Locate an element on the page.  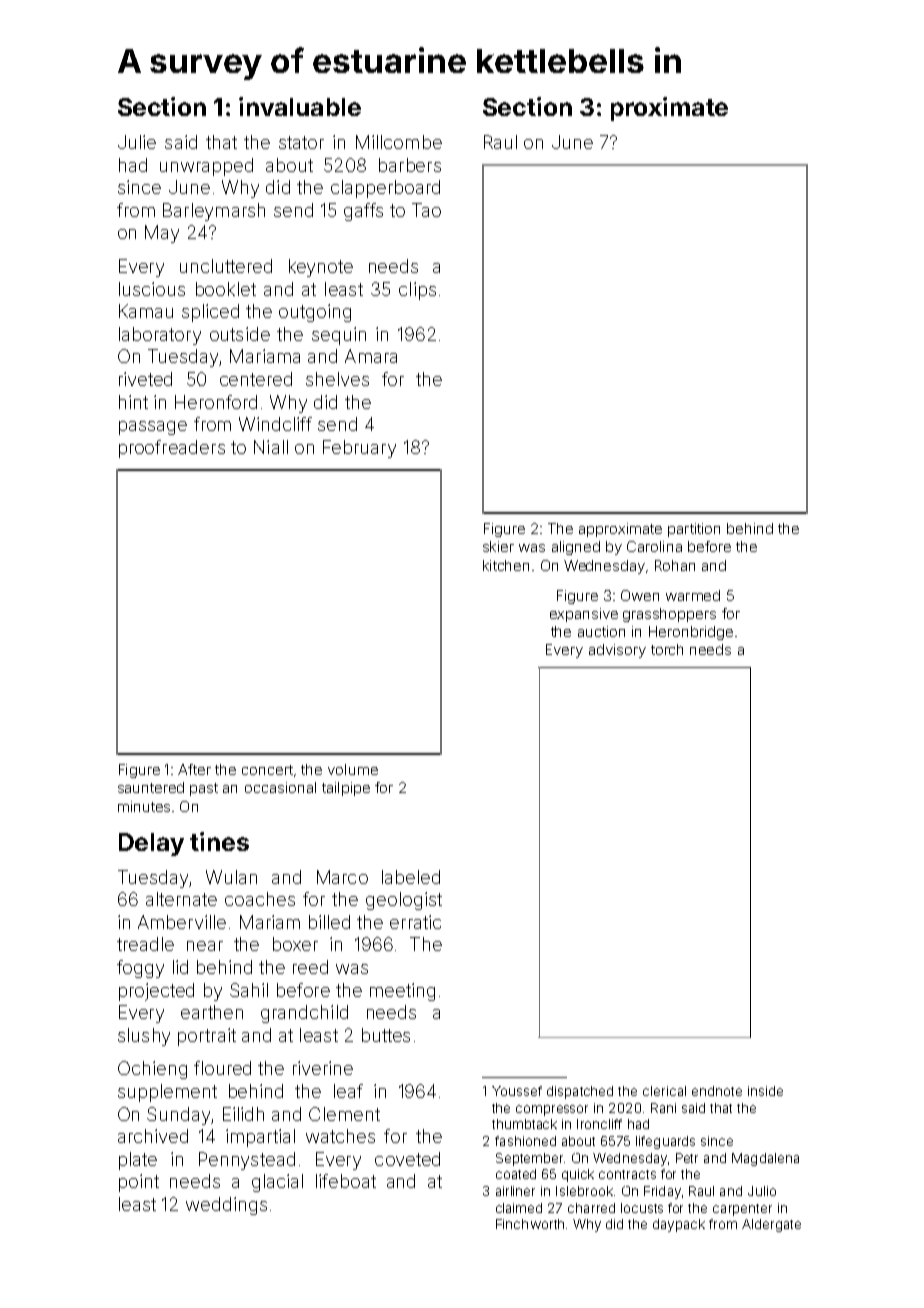
claimed is located at coordinates (519, 1208).
